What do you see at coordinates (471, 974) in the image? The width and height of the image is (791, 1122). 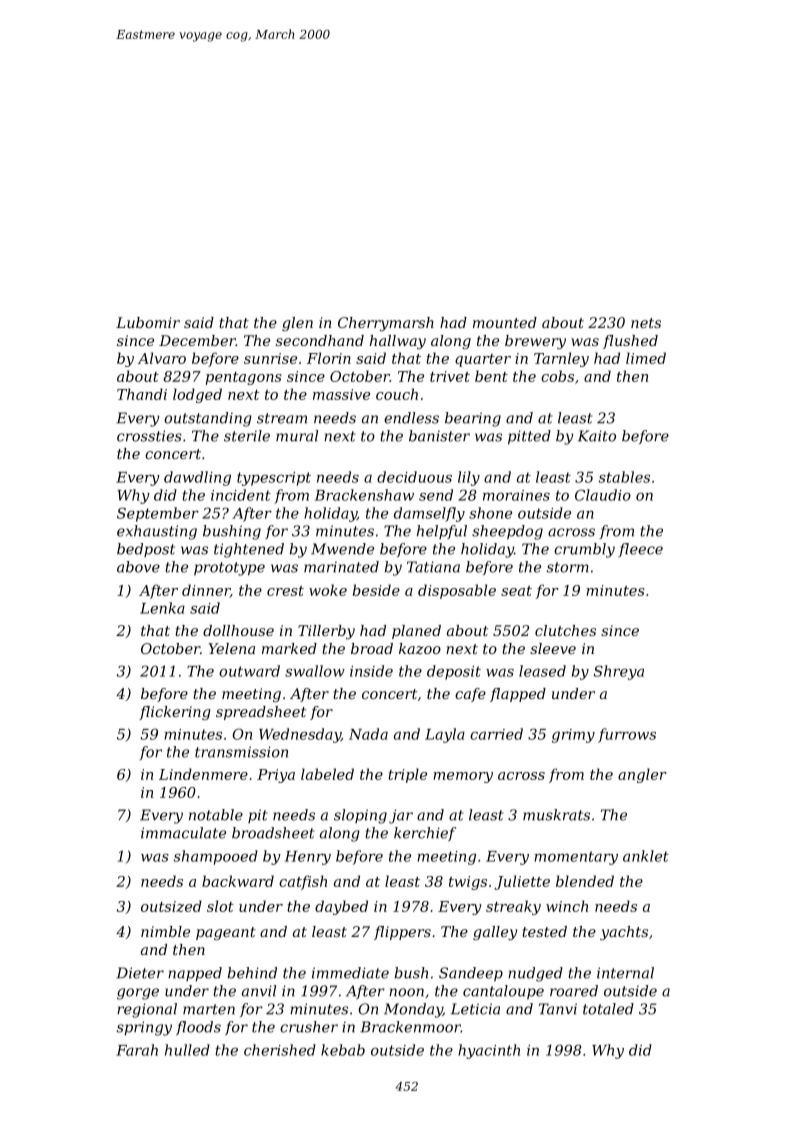 I see `Sandeep` at bounding box center [471, 974].
